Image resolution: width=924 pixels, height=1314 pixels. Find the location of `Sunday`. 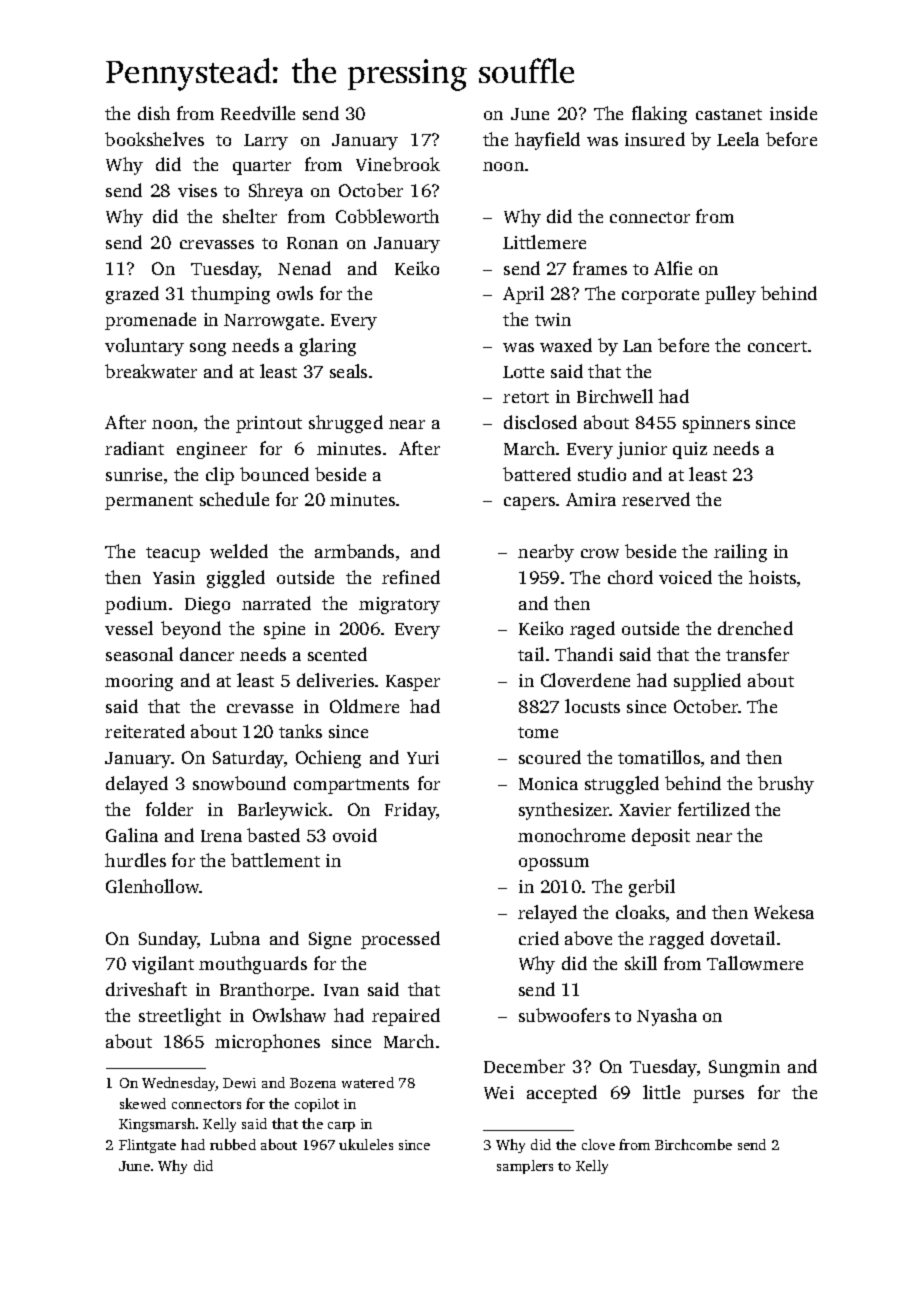

Sunday is located at coordinates (168, 940).
